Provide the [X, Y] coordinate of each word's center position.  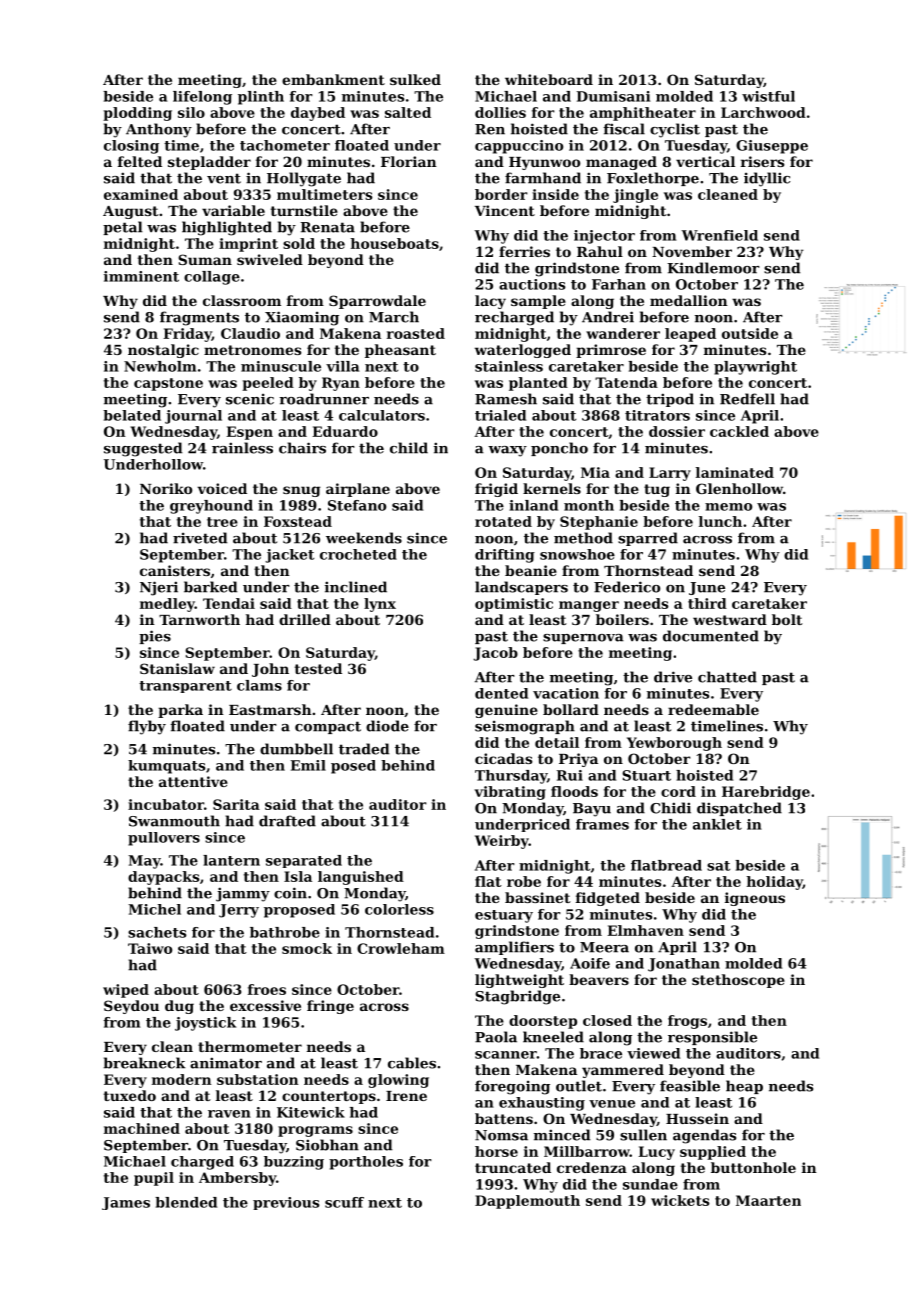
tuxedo [130, 1095]
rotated [503, 521]
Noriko [166, 488]
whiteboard [549, 79]
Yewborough [674, 744]
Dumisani [613, 96]
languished [361, 878]
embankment [333, 79]
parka [180, 711]
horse [496, 1151]
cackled [739, 431]
